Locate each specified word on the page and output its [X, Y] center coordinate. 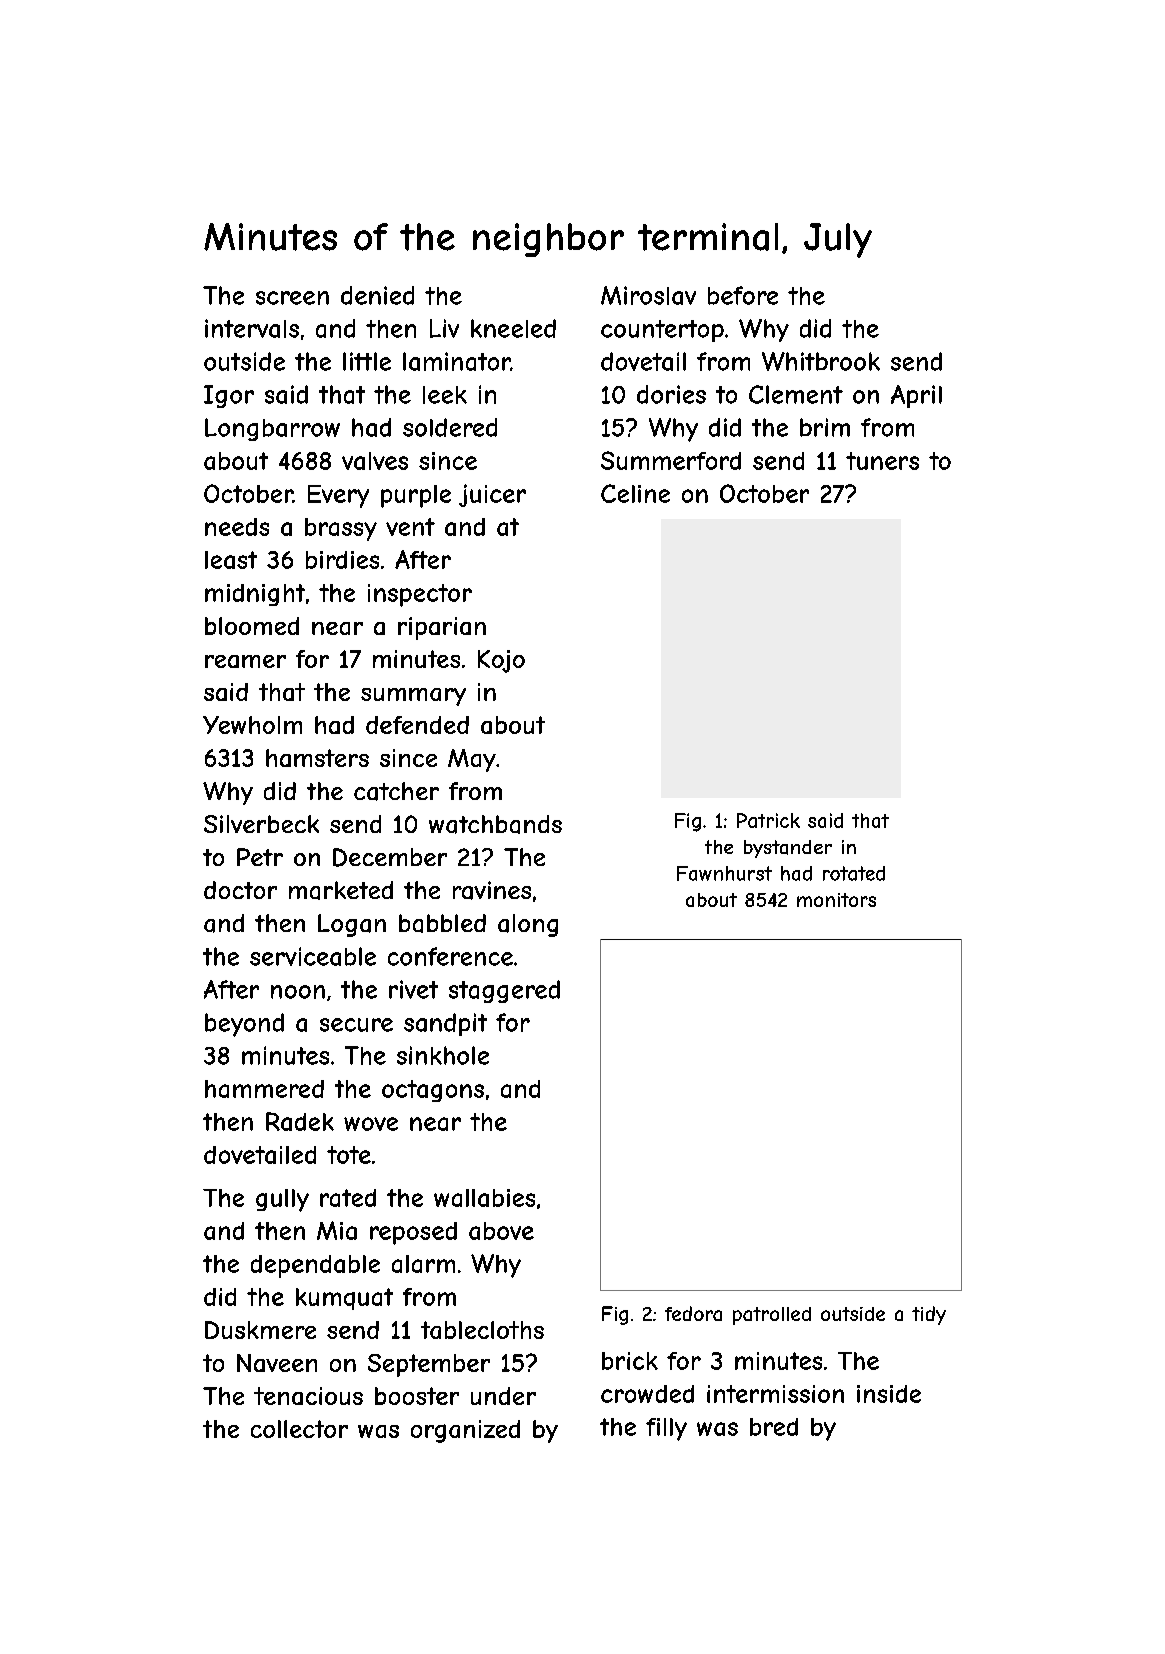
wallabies [484, 1198]
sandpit [445, 1024]
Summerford [671, 460]
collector [299, 1429]
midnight [255, 595]
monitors [836, 900]
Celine [635, 493]
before [743, 295]
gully [282, 1200]
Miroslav [648, 295]
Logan [352, 925]
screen [292, 298]
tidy [929, 1315]
